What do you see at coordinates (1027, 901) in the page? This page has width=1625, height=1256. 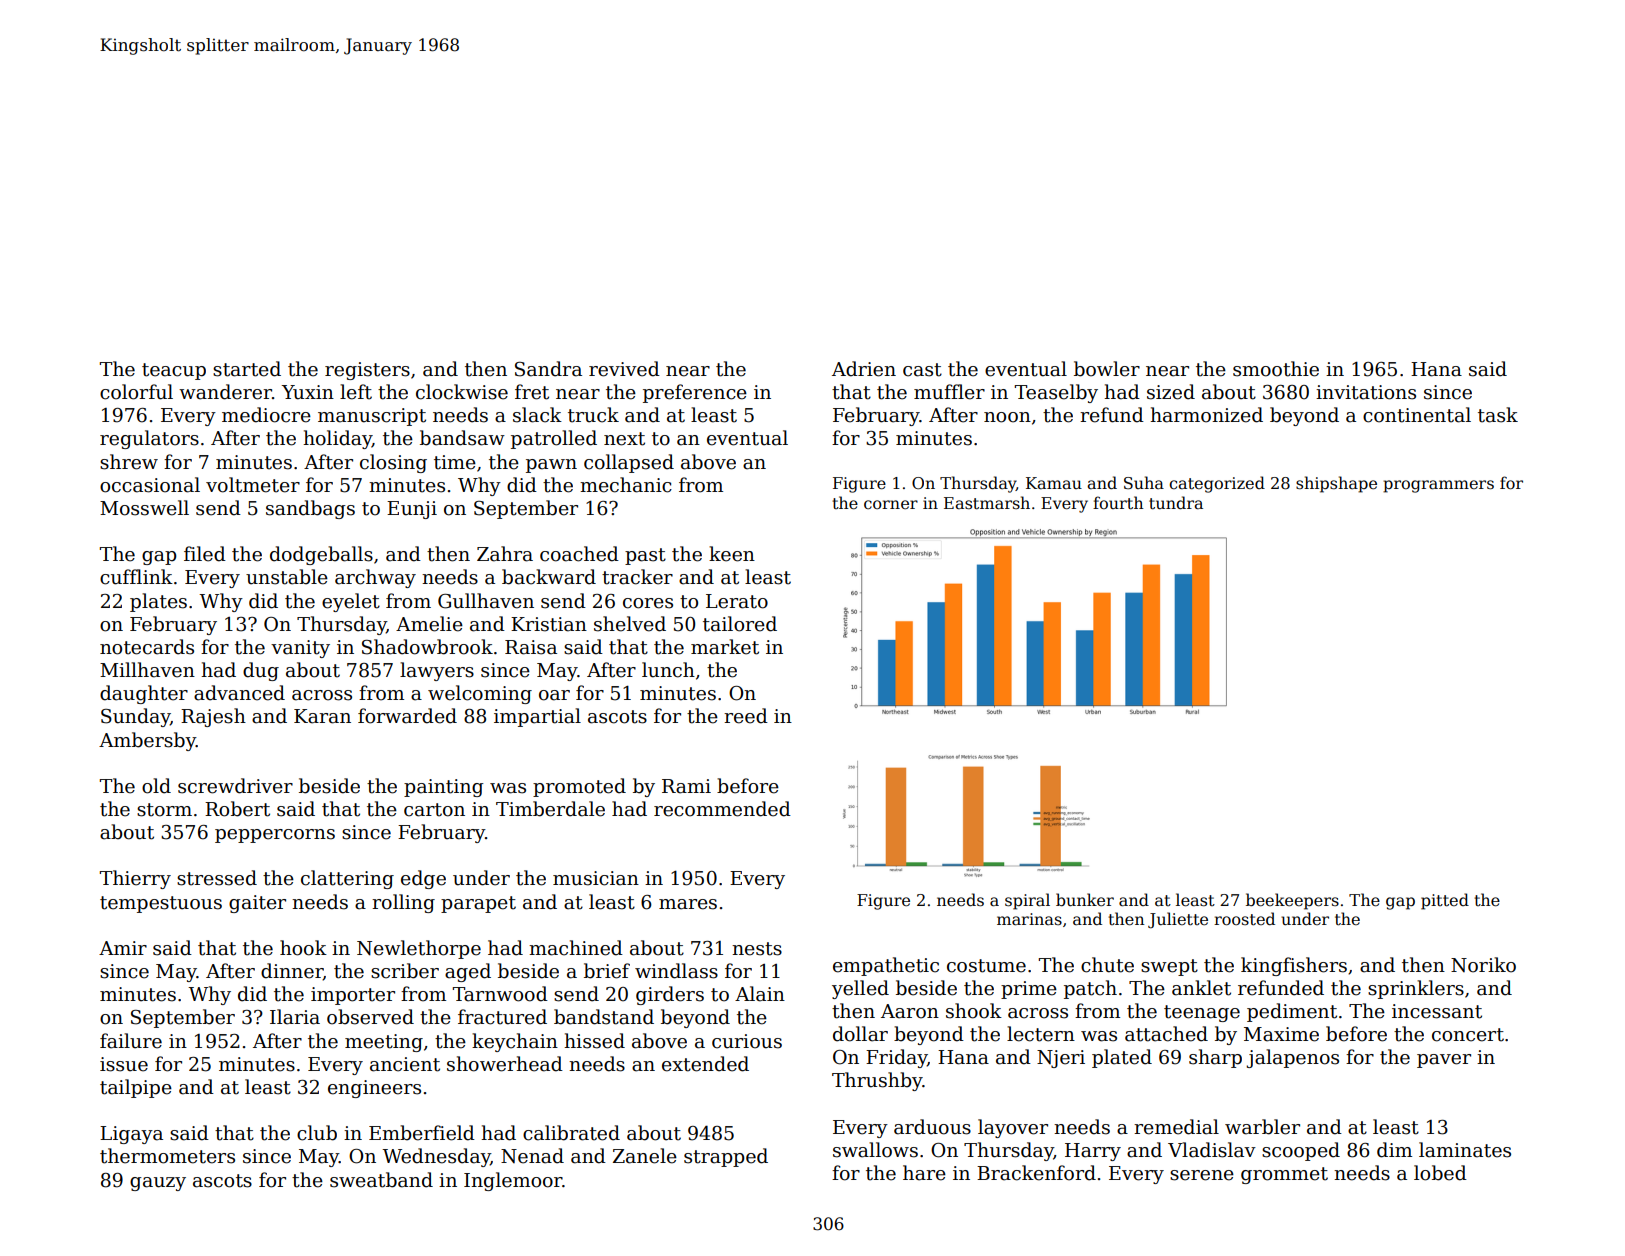 I see `spiral` at bounding box center [1027, 901].
